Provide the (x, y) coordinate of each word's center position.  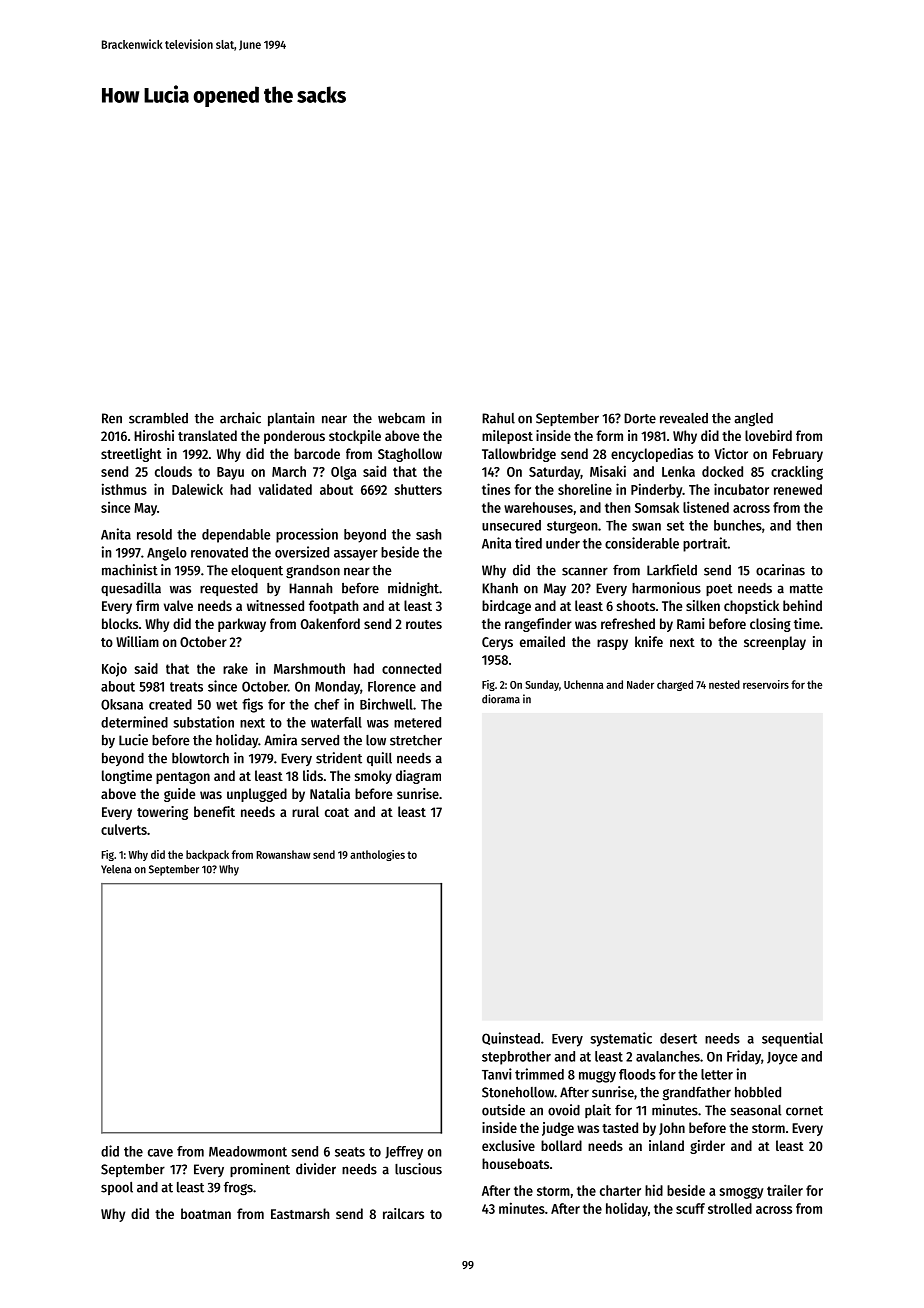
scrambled (158, 418)
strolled (730, 1208)
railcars (403, 1213)
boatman (206, 1213)
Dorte (640, 418)
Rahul (498, 418)
